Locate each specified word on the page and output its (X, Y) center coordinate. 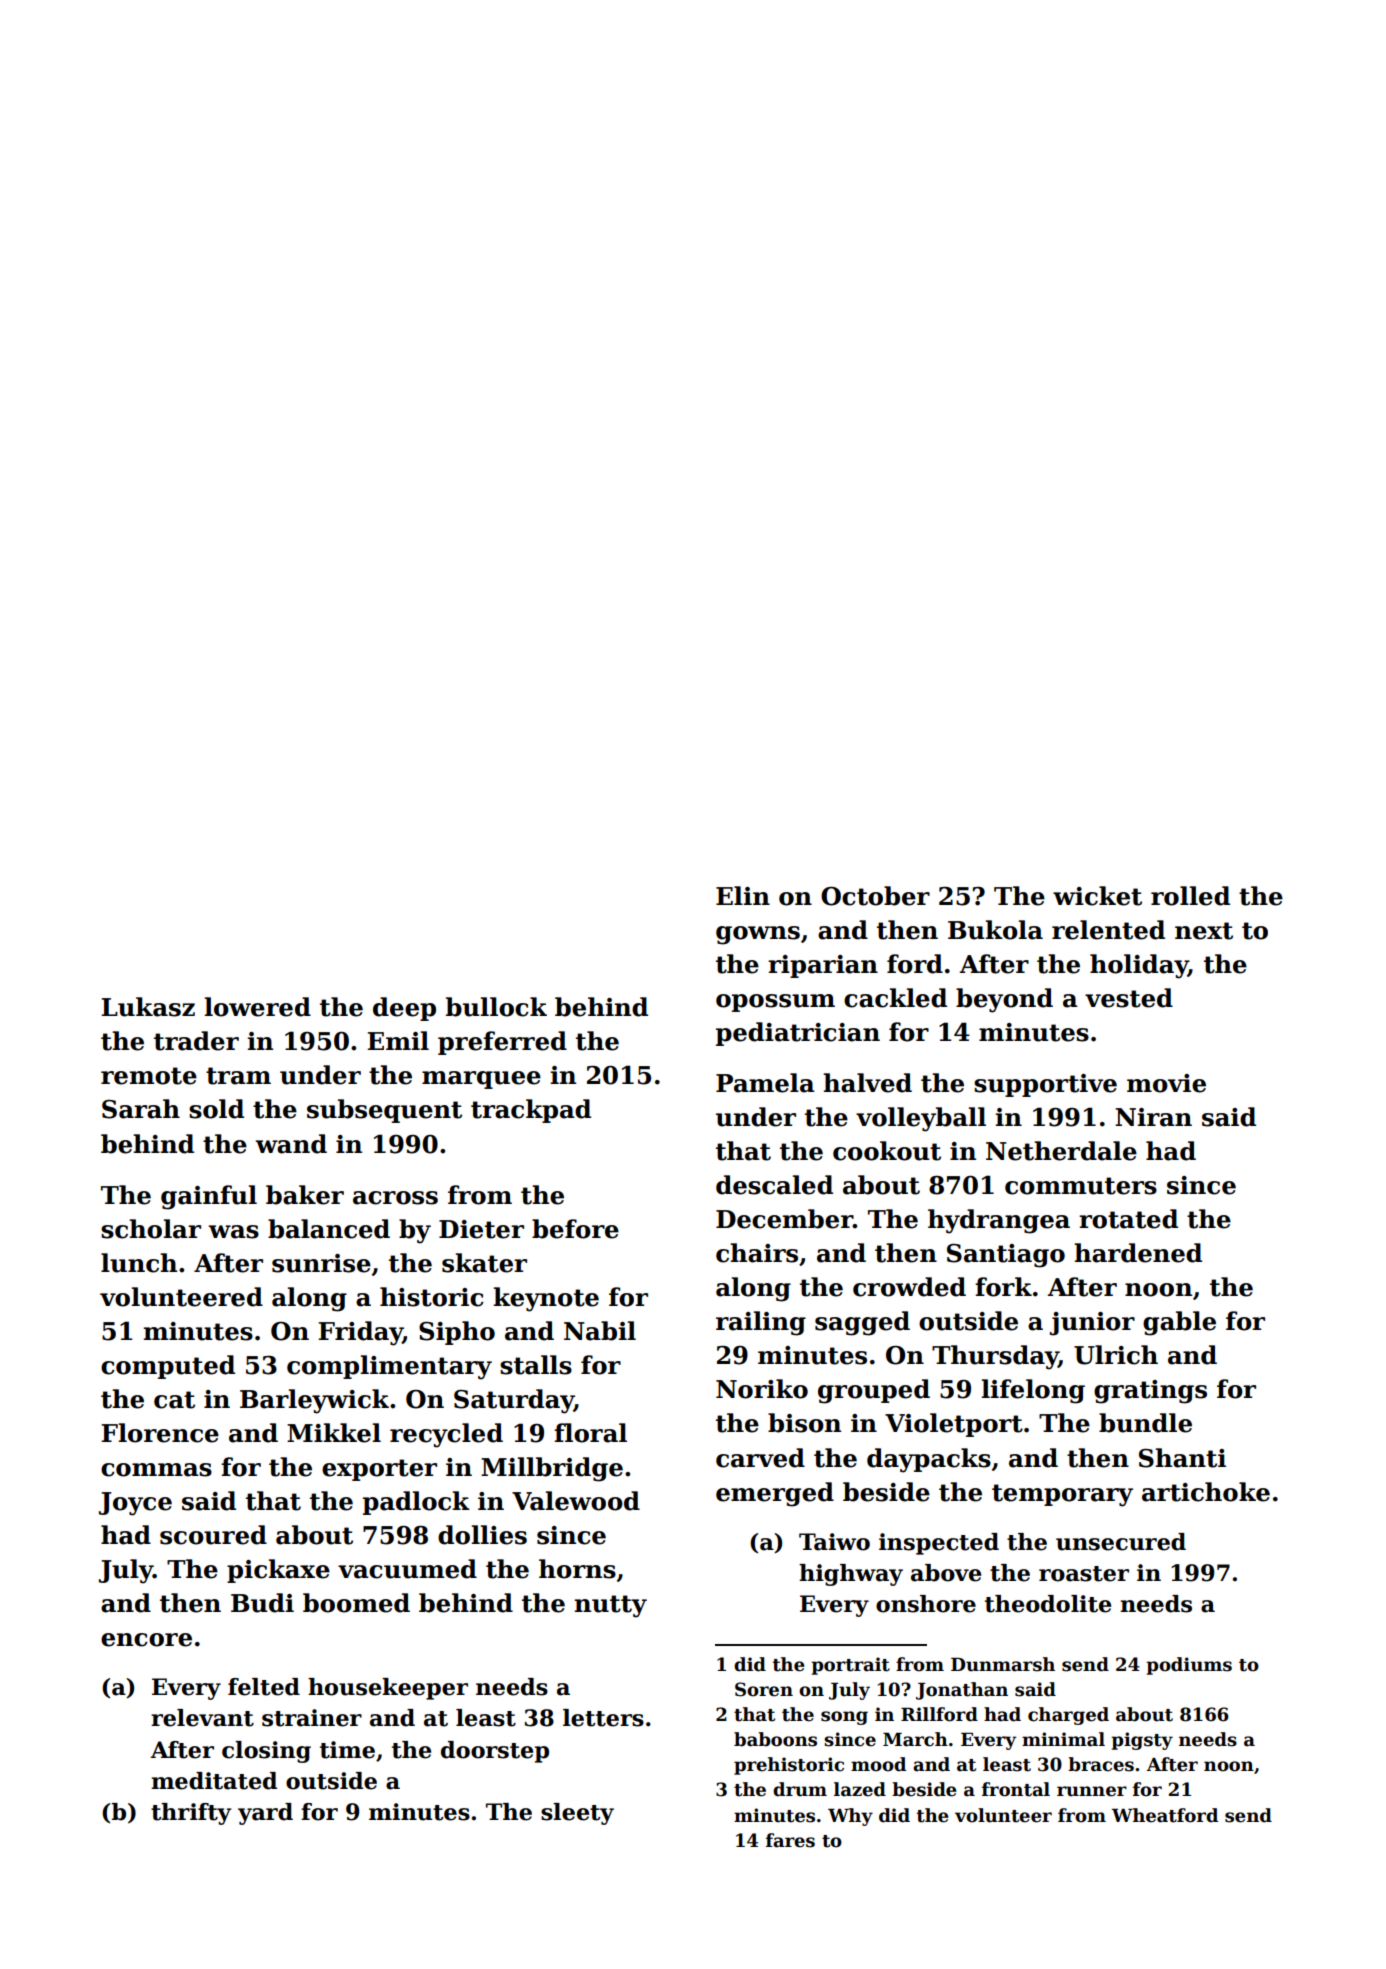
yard (265, 1814)
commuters (1081, 1186)
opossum (775, 1003)
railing (761, 1323)
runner (1092, 1791)
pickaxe (278, 1571)
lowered (257, 1007)
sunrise (321, 1263)
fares (790, 1840)
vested (1129, 998)
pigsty (1142, 1741)
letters (603, 1718)
